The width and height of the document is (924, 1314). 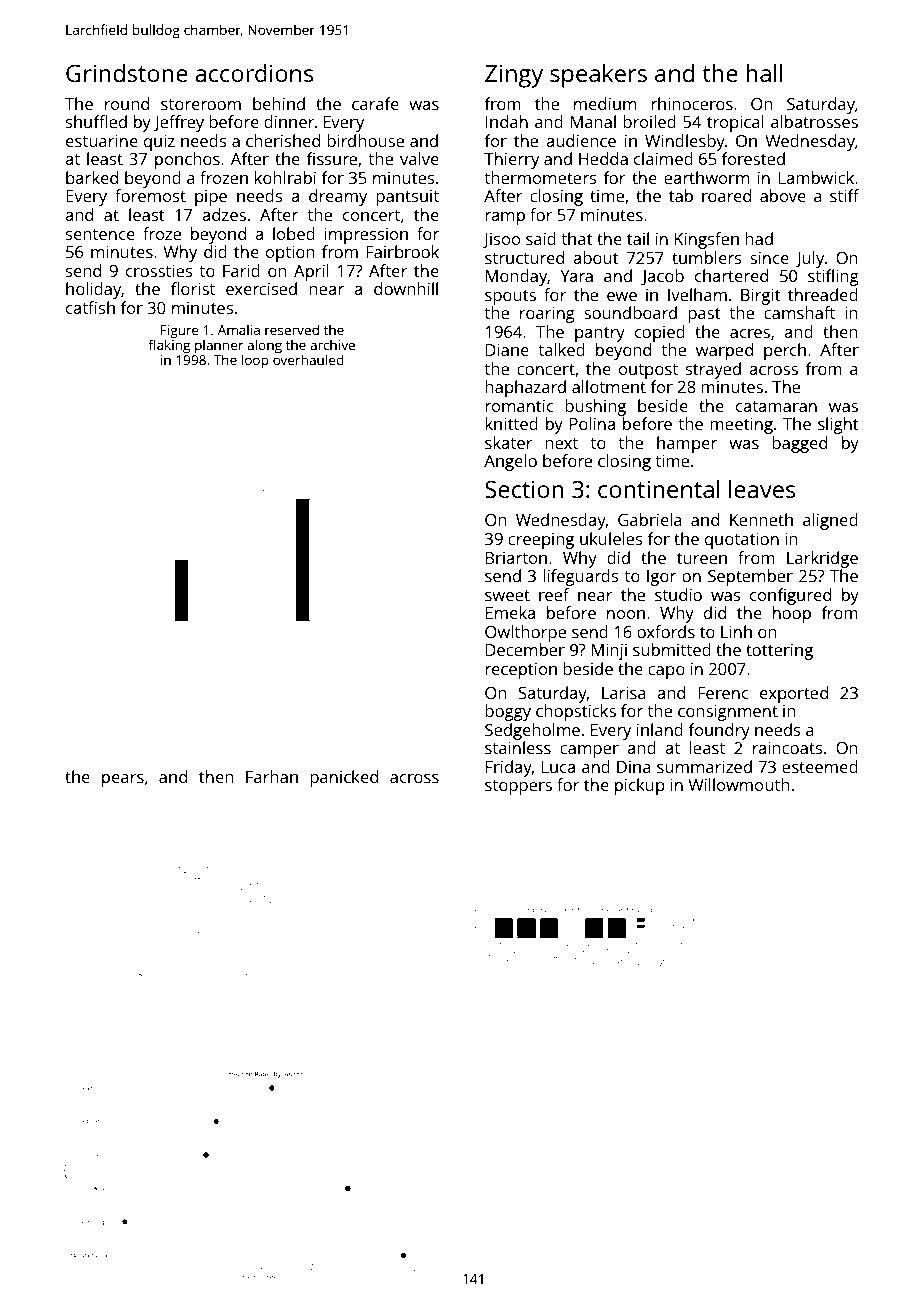 I want to click on stainless, so click(x=518, y=747).
